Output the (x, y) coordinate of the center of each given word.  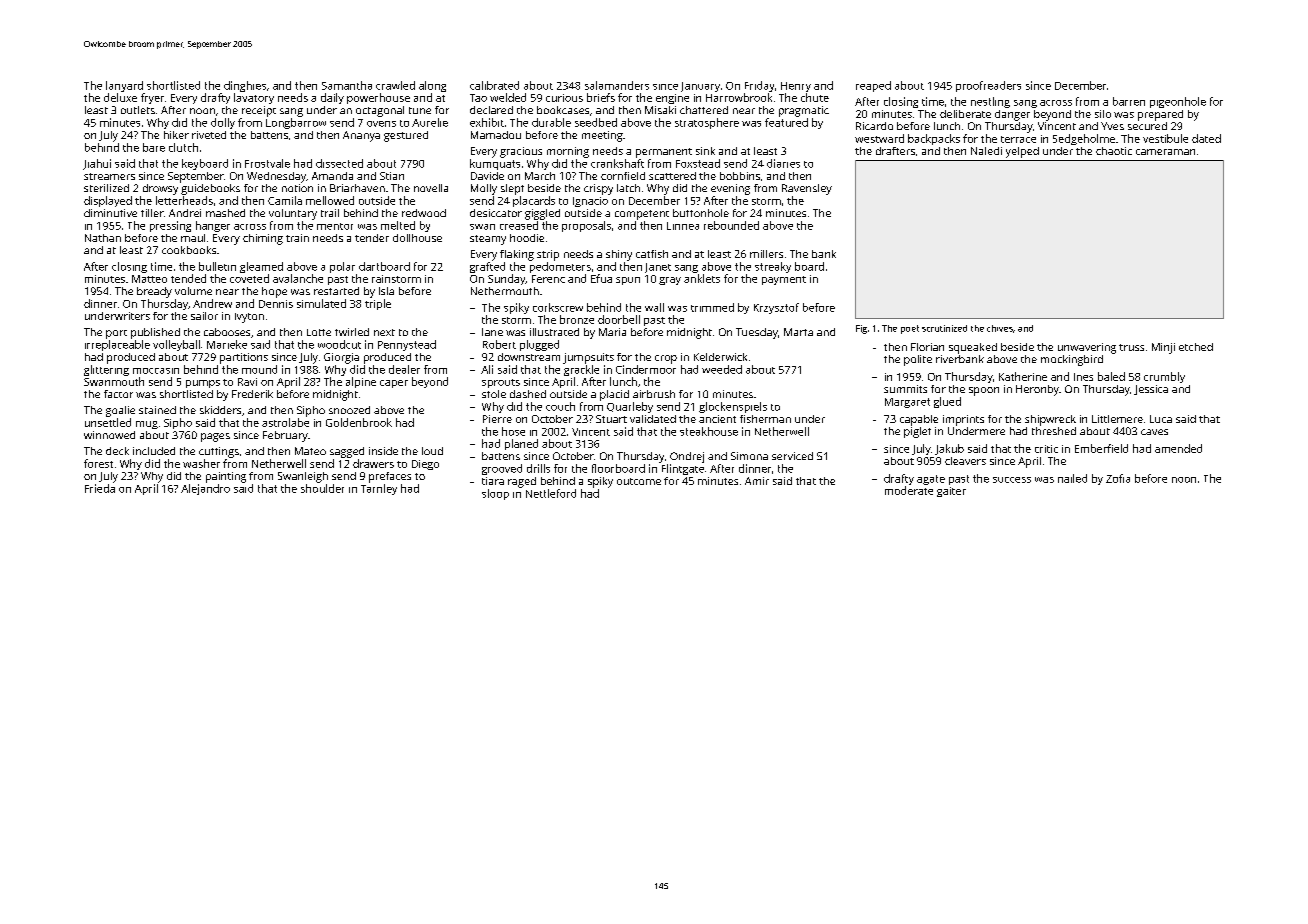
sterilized (106, 188)
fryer (152, 98)
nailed (1072, 478)
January (700, 87)
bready (154, 292)
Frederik (252, 394)
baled (1111, 376)
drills (538, 468)
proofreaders (988, 86)
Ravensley (807, 189)
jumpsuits (588, 358)
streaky (773, 267)
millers (766, 254)
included (154, 451)
